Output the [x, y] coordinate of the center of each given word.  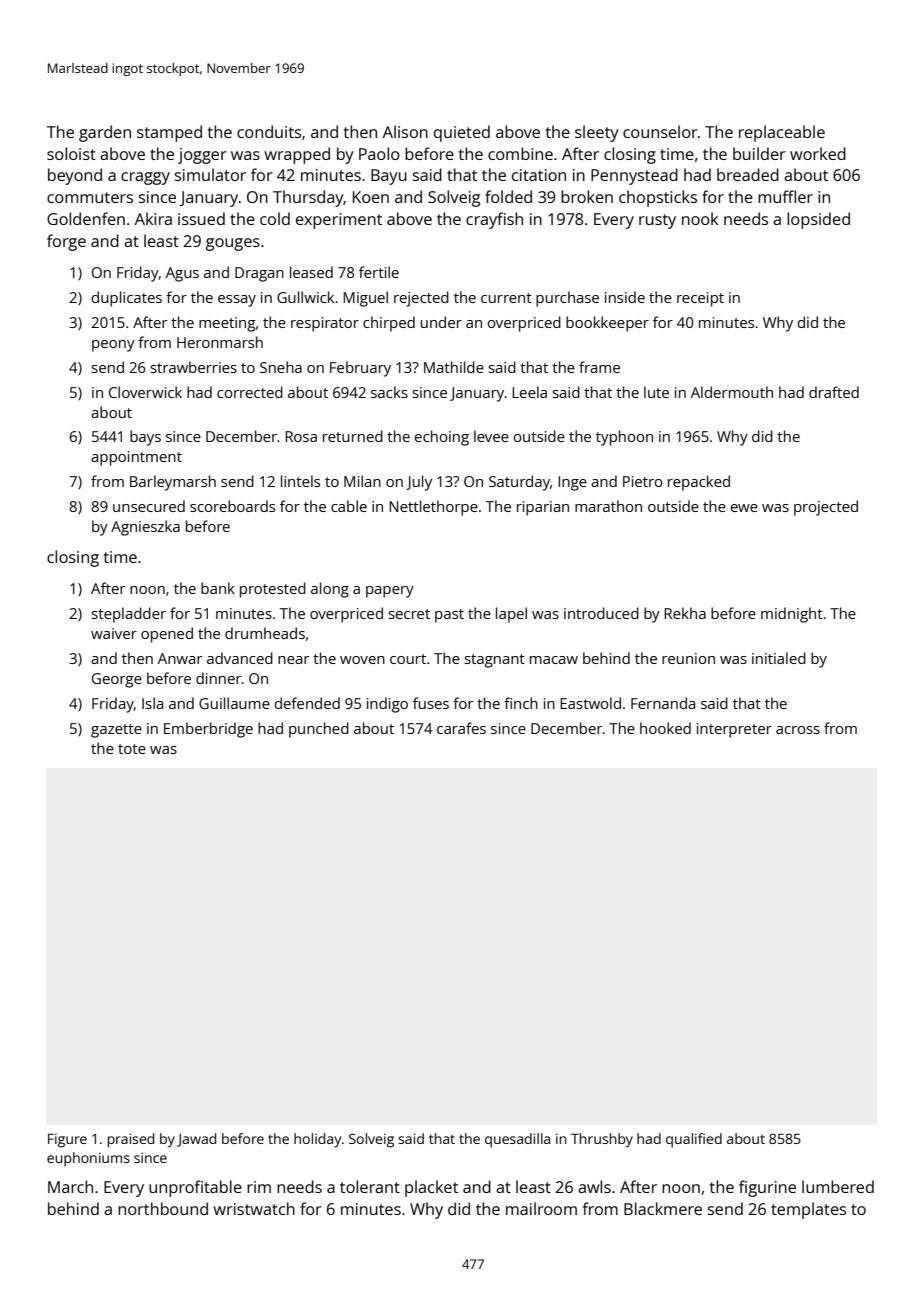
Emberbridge [208, 730]
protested [273, 590]
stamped [169, 133]
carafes [461, 728]
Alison [405, 131]
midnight [792, 615]
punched [319, 730]
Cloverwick [145, 392]
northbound [163, 1208]
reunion [688, 658]
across [798, 730]
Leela [529, 392]
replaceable [782, 133]
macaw [554, 660]
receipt [700, 299]
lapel [511, 615]
